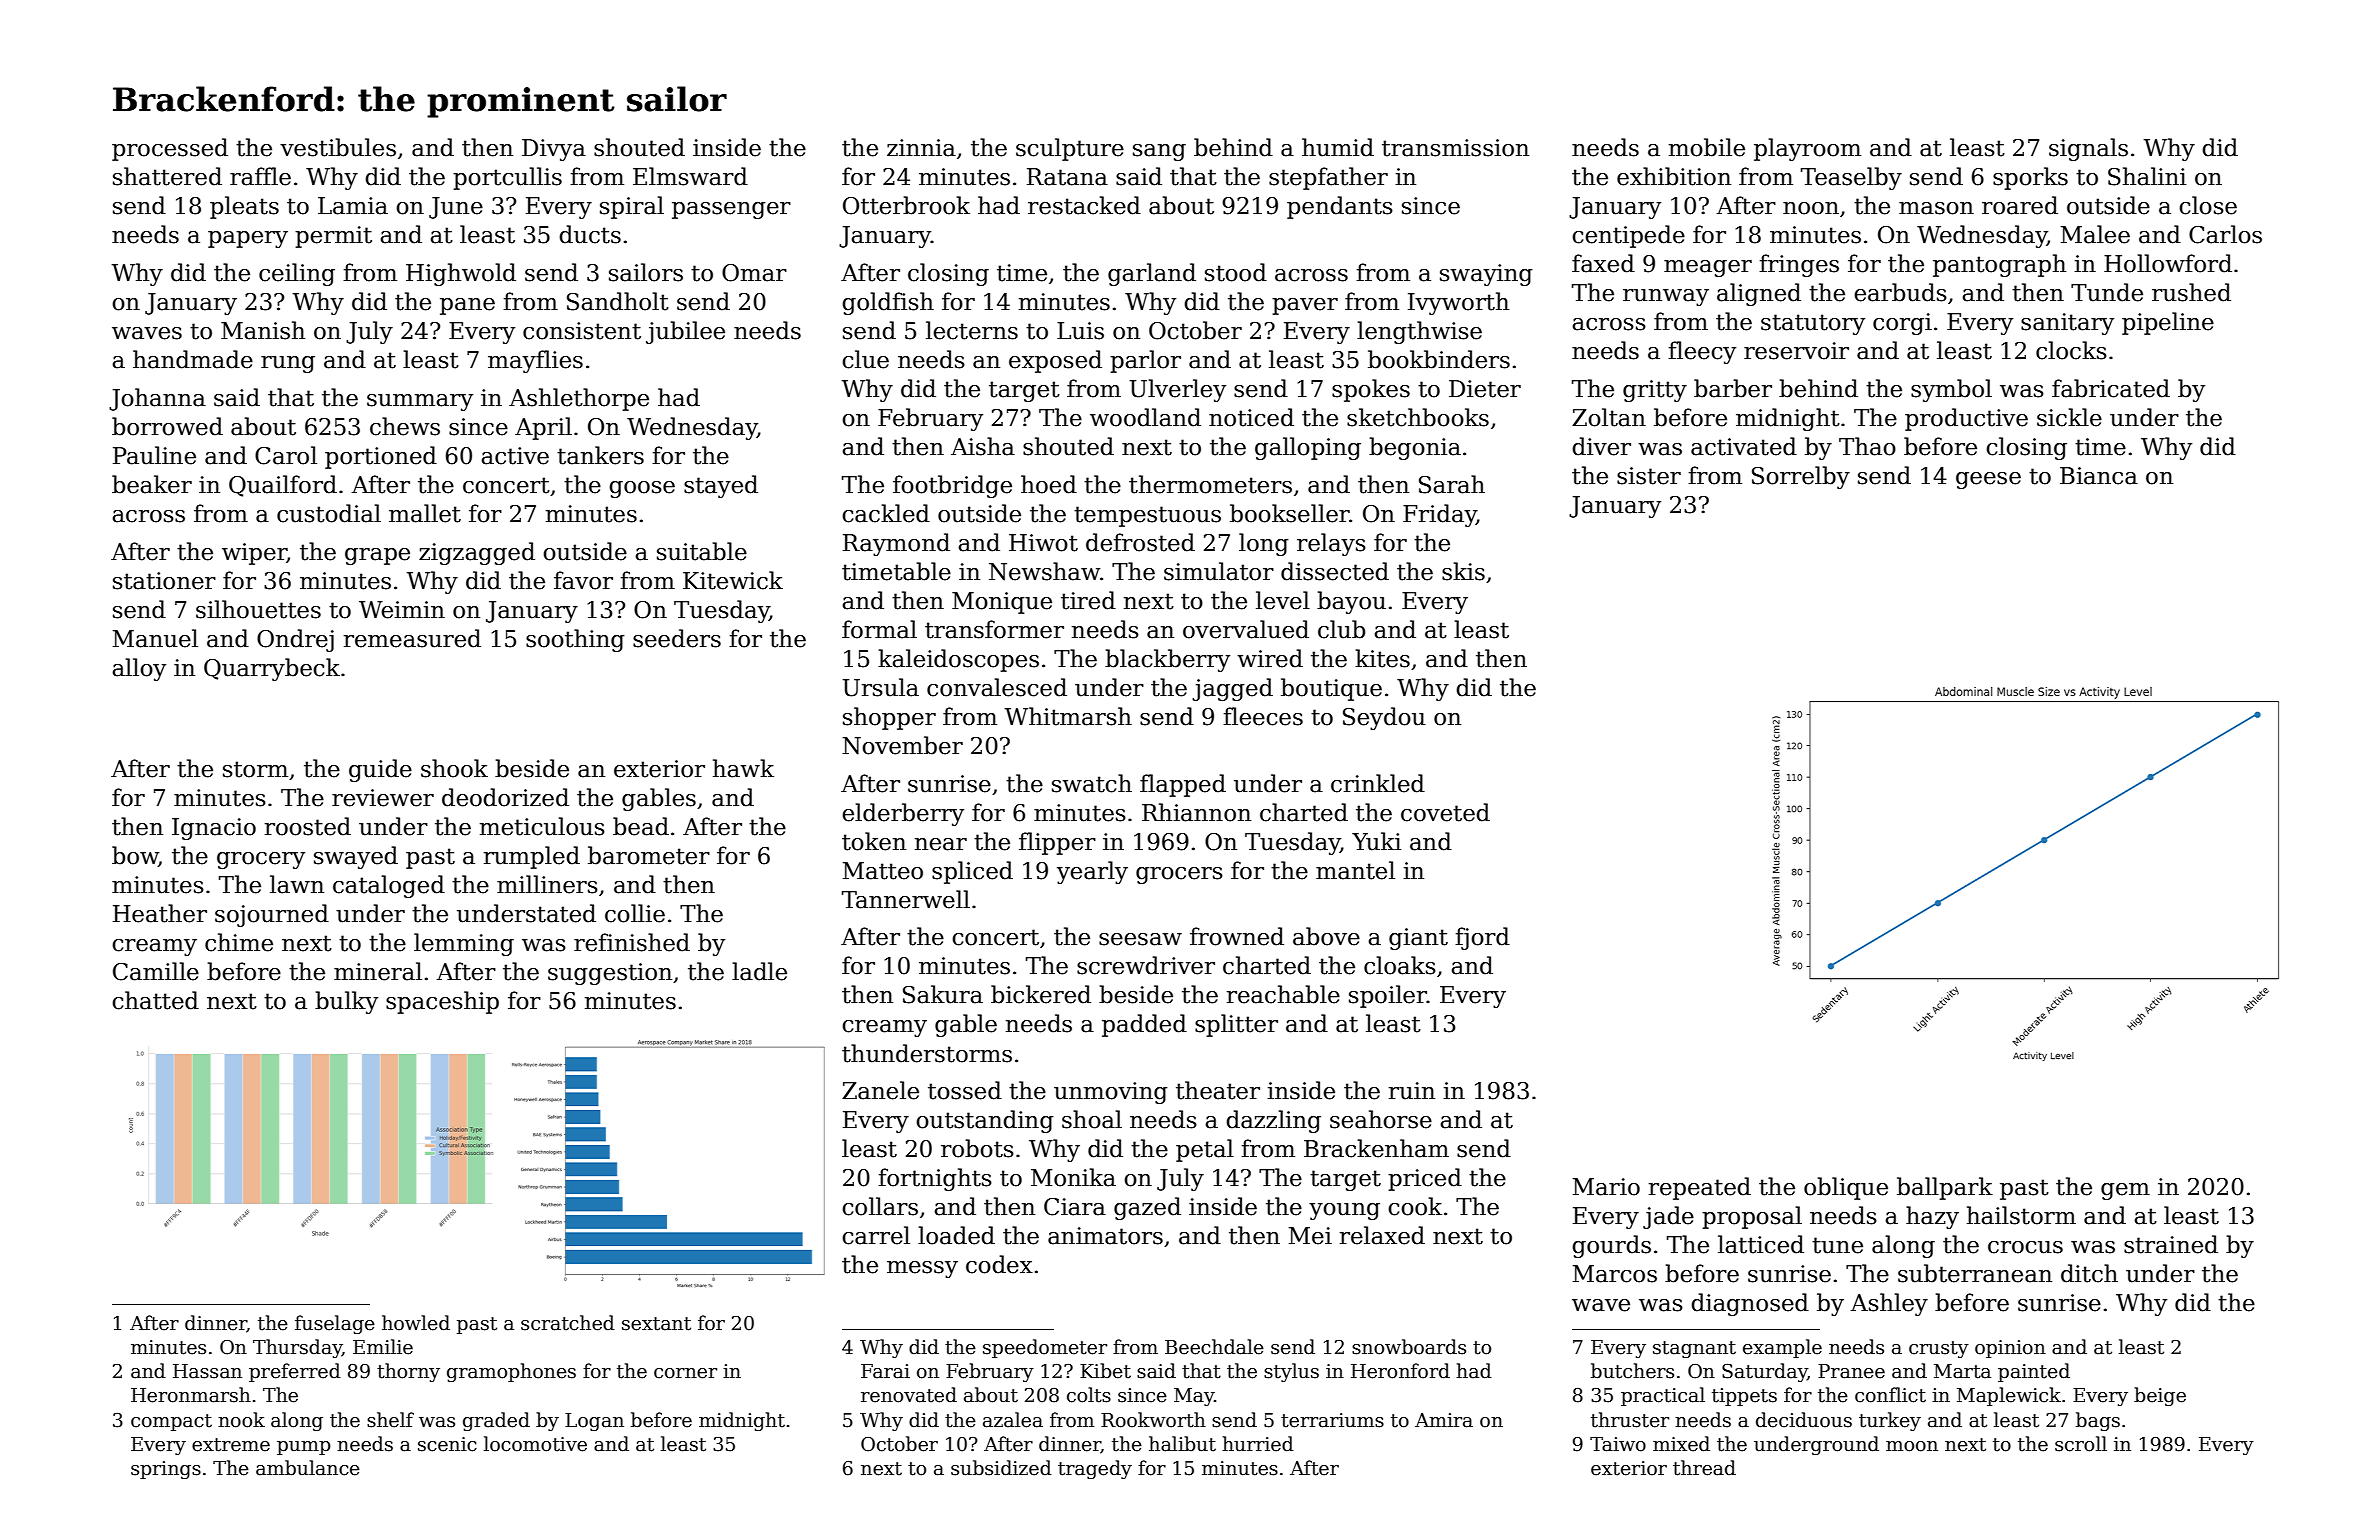 The image size is (2380, 1540). What do you see at coordinates (1044, 571) in the page?
I see `Newshaw` at bounding box center [1044, 571].
